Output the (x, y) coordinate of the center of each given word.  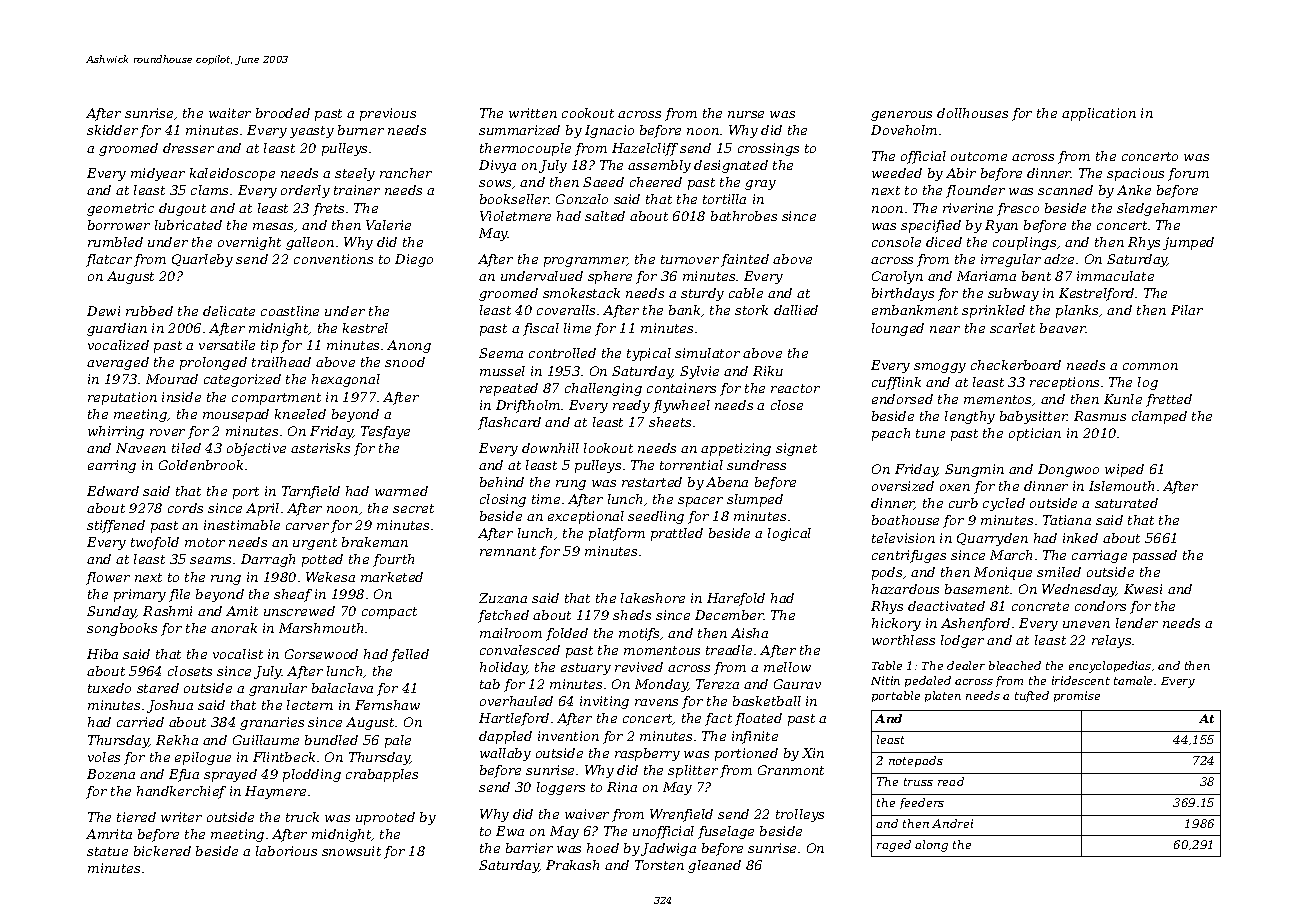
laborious (286, 851)
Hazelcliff (645, 149)
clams (209, 190)
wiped (1124, 470)
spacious (1135, 174)
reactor (795, 388)
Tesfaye (385, 432)
